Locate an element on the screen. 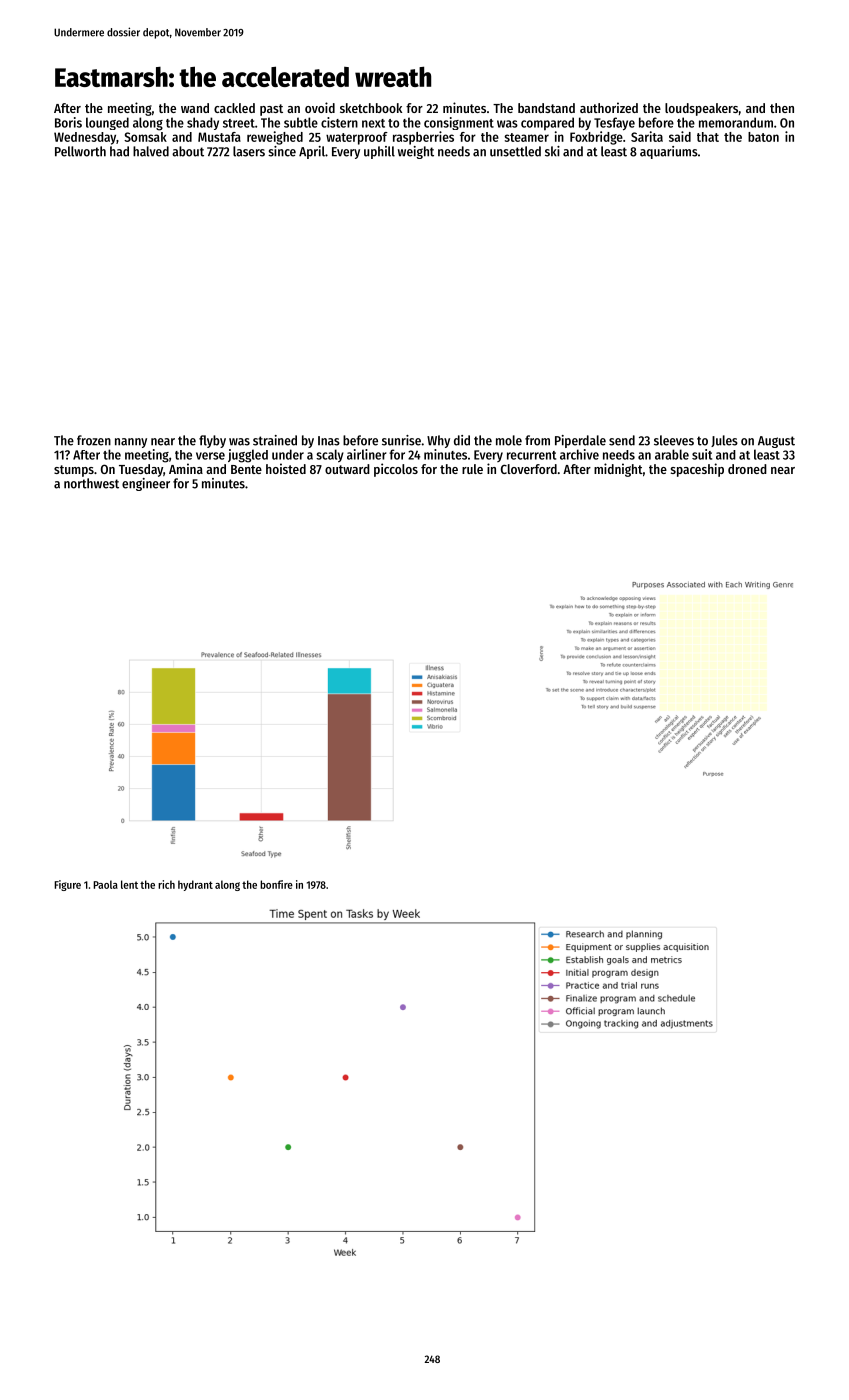  sleeves is located at coordinates (674, 440).
